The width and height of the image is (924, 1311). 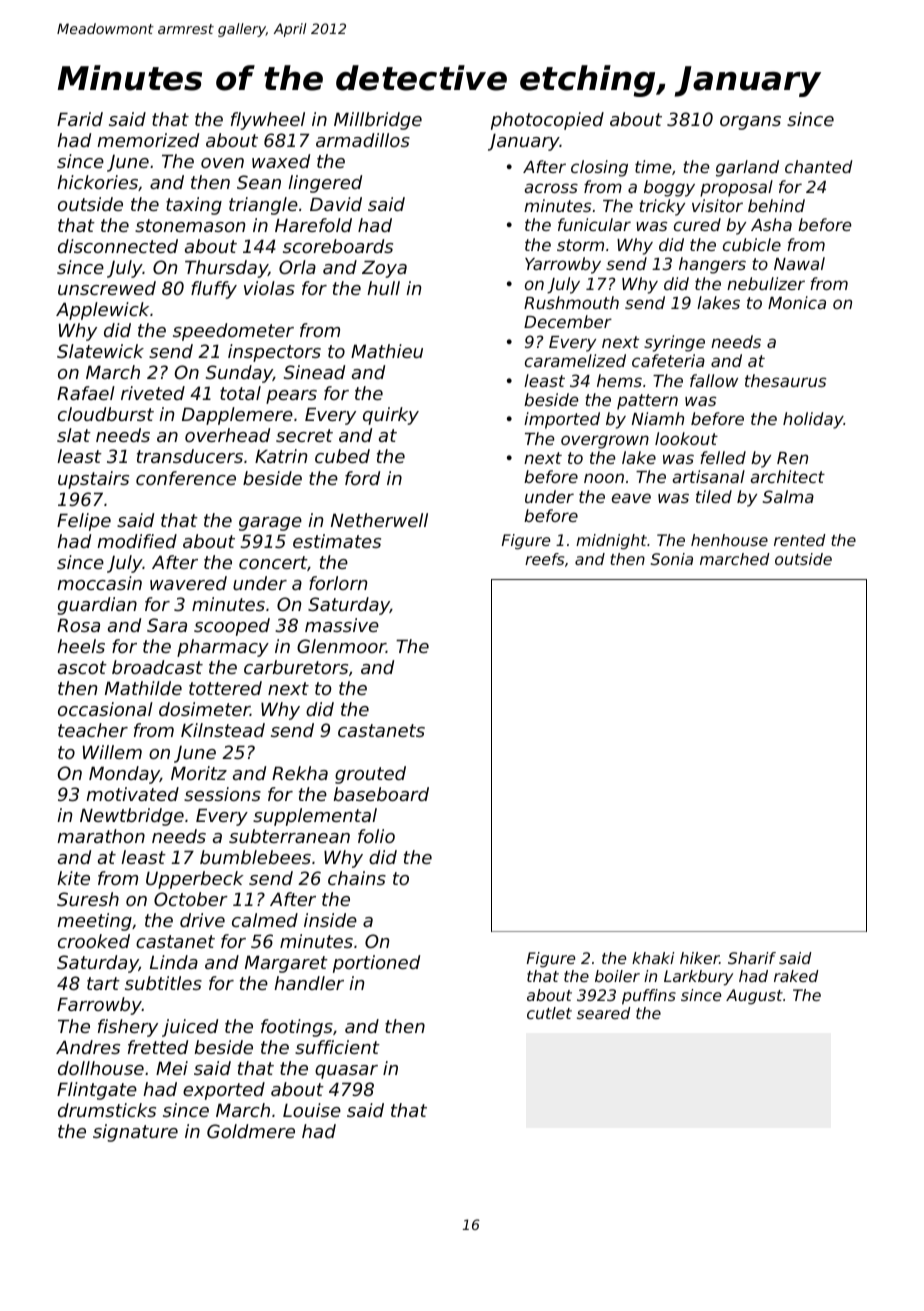 I want to click on Mathieu, so click(x=387, y=351).
